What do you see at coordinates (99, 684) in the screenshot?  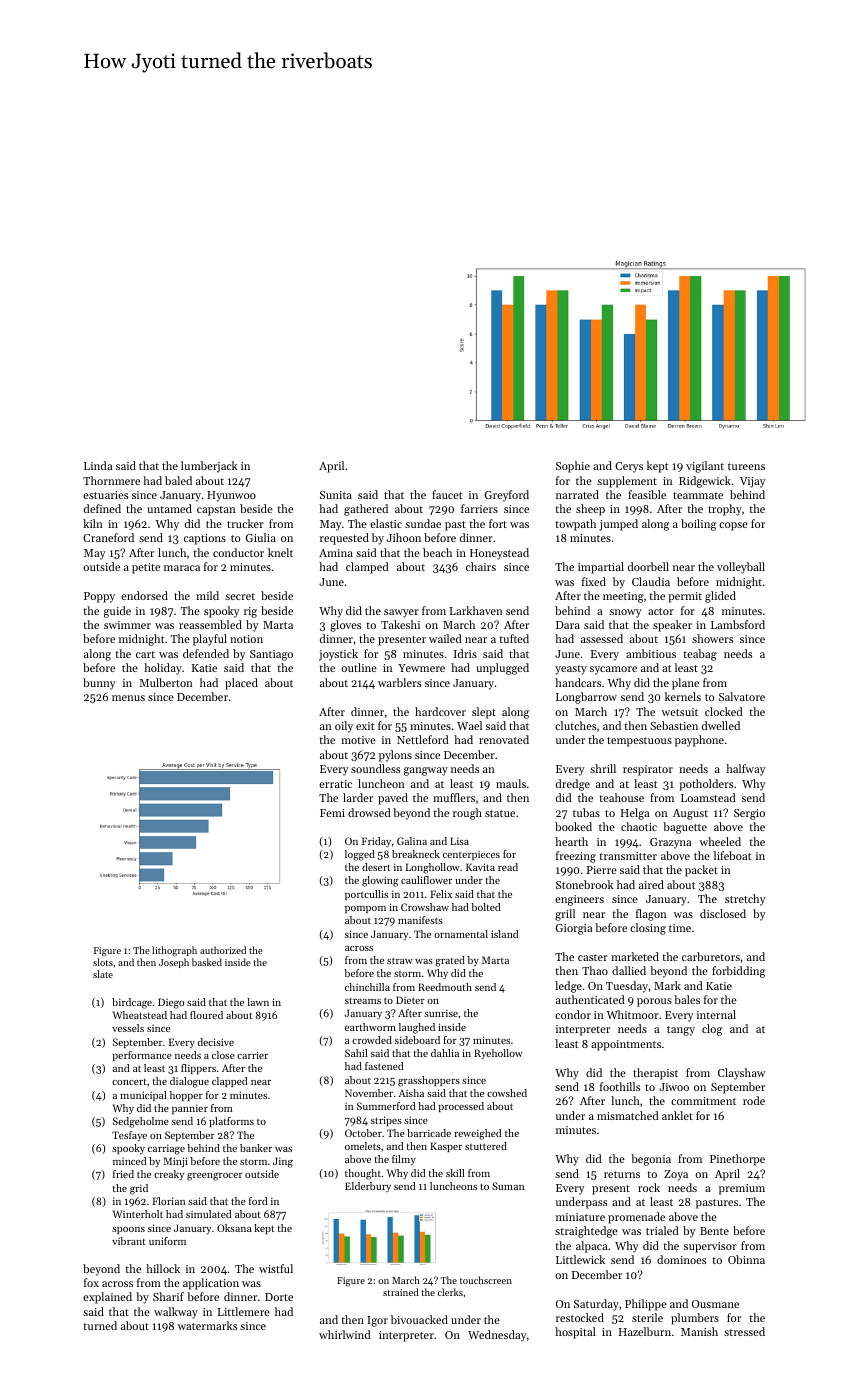 I see `bunny` at bounding box center [99, 684].
